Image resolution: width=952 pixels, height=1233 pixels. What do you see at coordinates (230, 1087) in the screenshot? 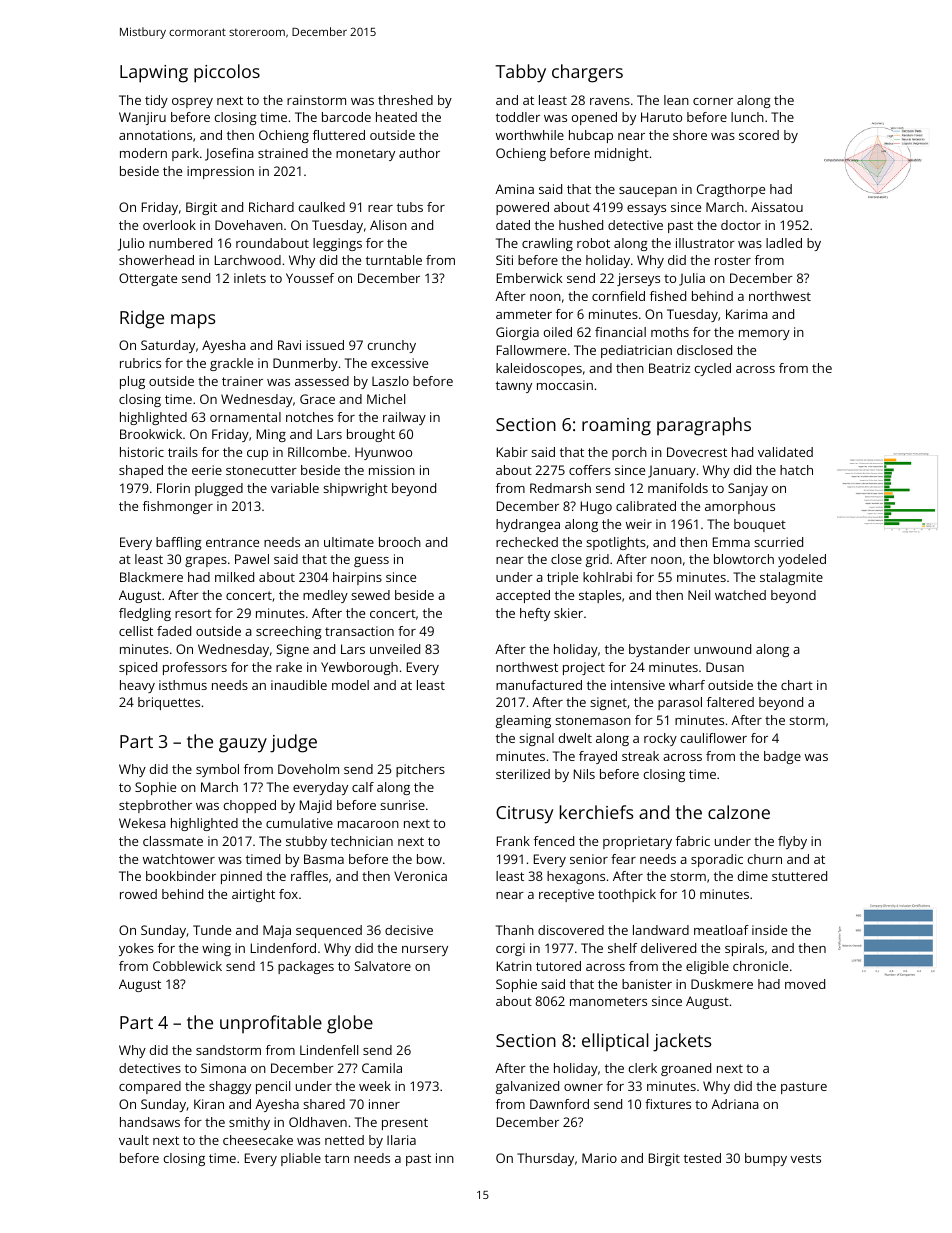
I see `shaggy` at bounding box center [230, 1087].
